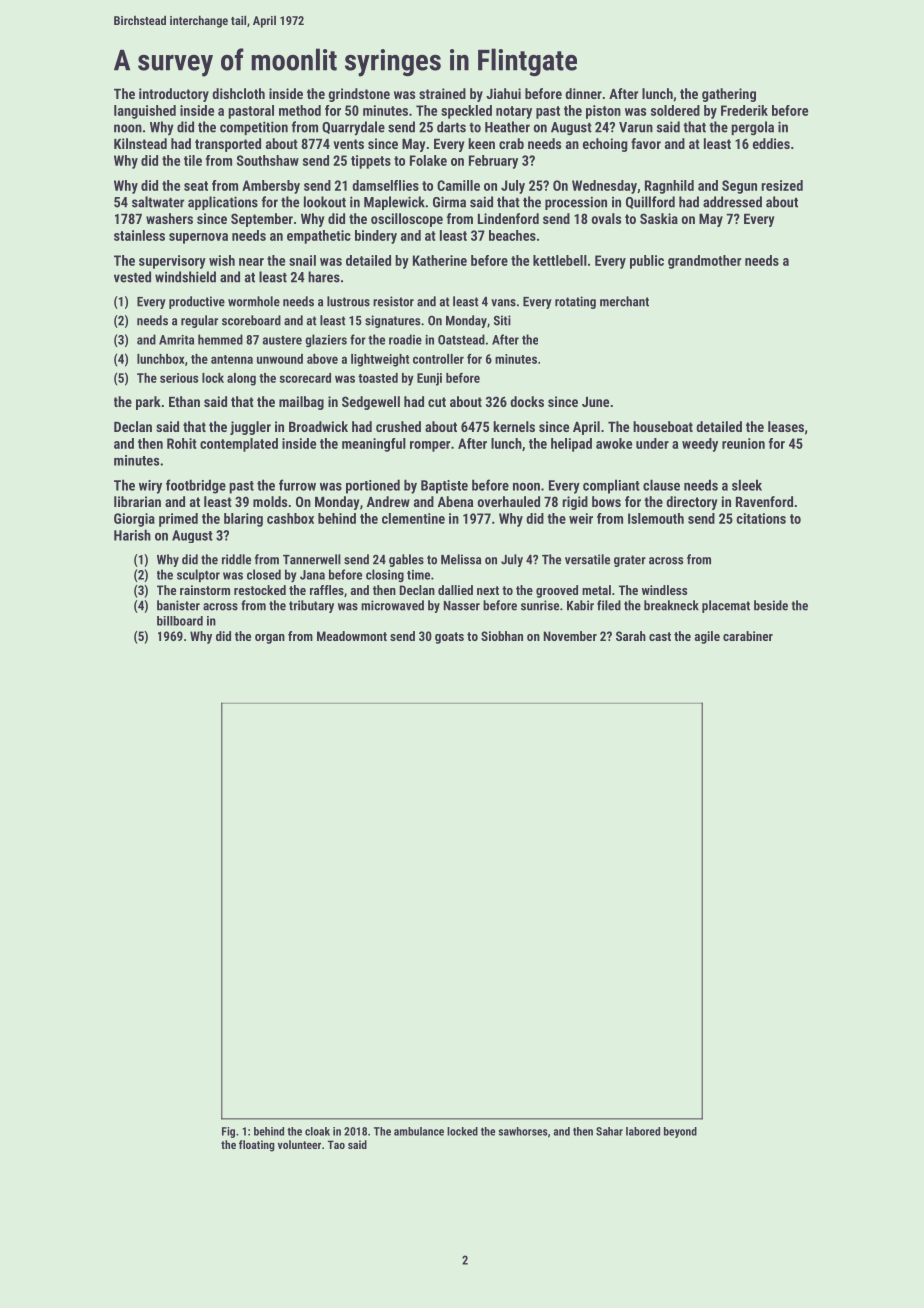 The width and height of the page is (924, 1308). What do you see at coordinates (262, 220) in the page?
I see `September` at bounding box center [262, 220].
